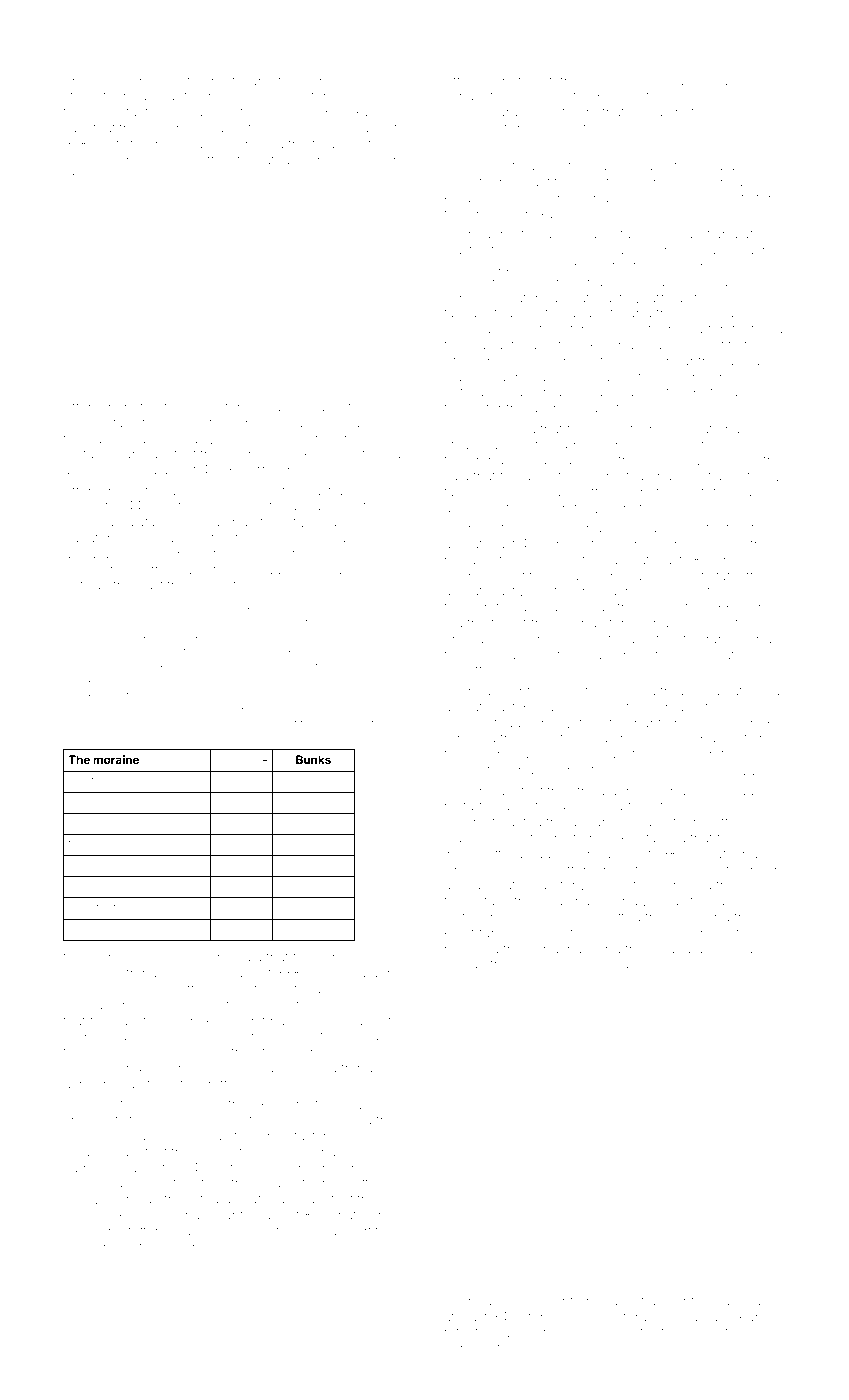 Image resolution: width=849 pixels, height=1400 pixels. What do you see at coordinates (100, 1246) in the image?
I see `Florin` at bounding box center [100, 1246].
